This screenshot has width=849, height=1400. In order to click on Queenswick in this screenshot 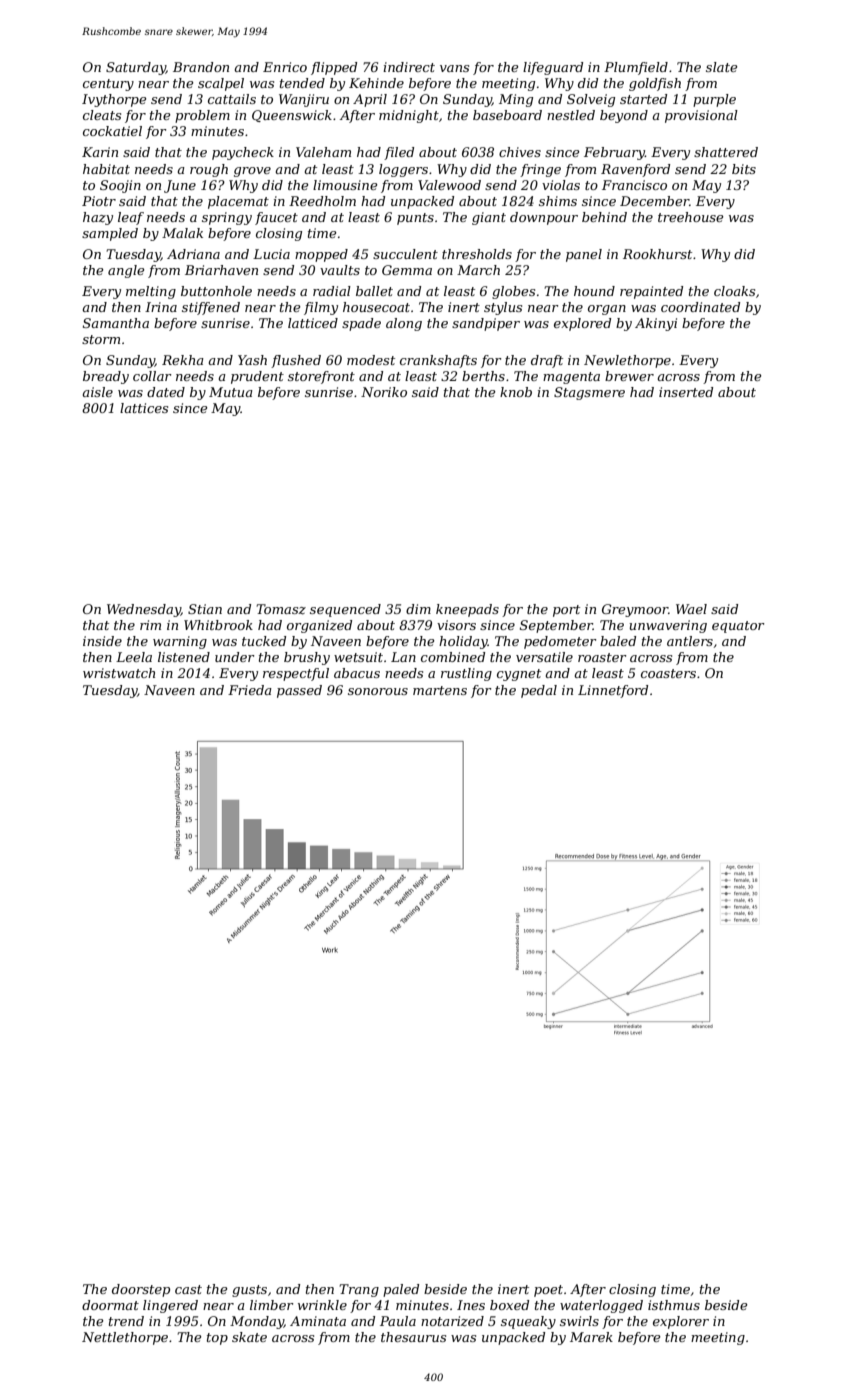, I will do `click(292, 116)`.
